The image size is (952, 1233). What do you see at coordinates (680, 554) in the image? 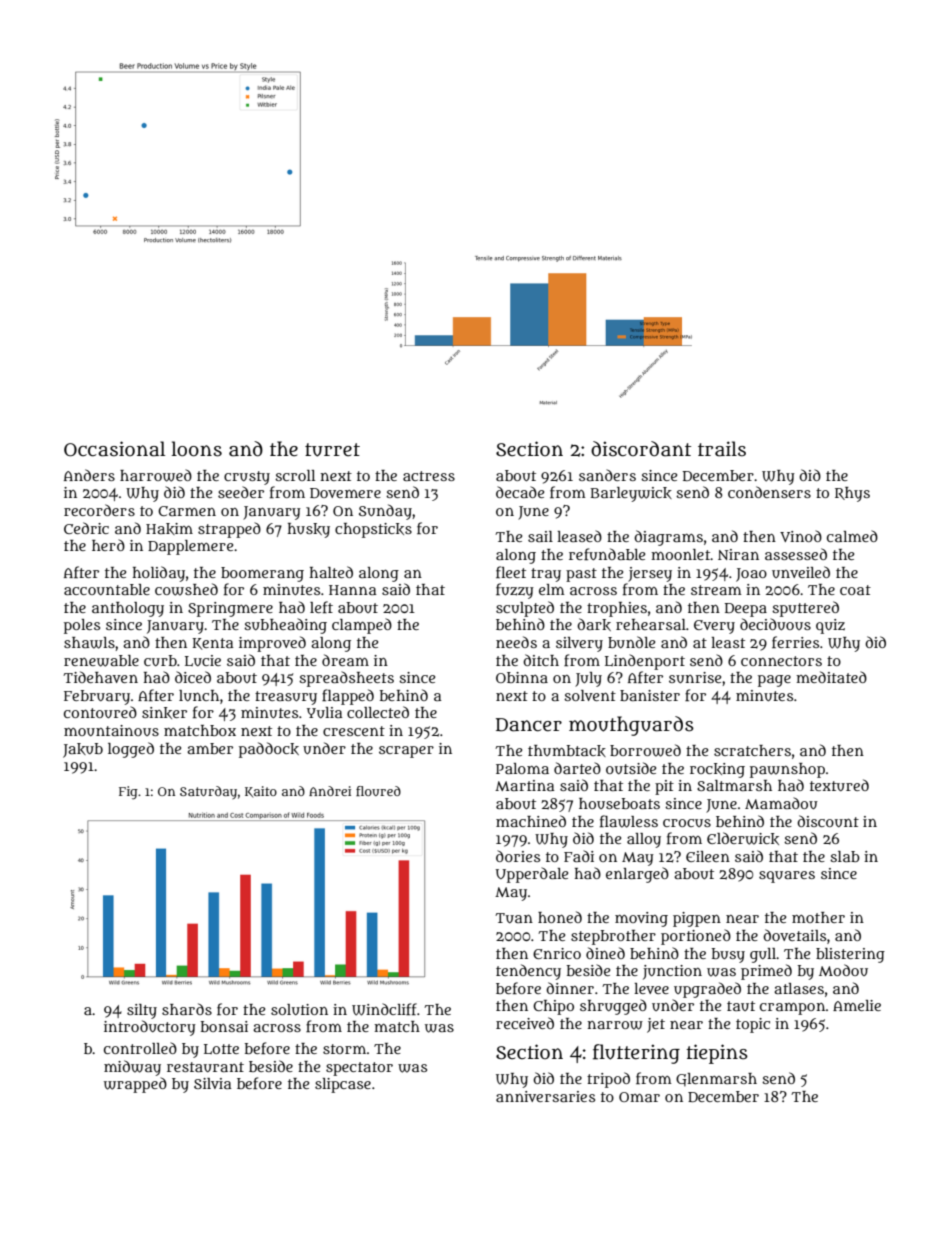
I see `moonlet` at bounding box center [680, 554].
